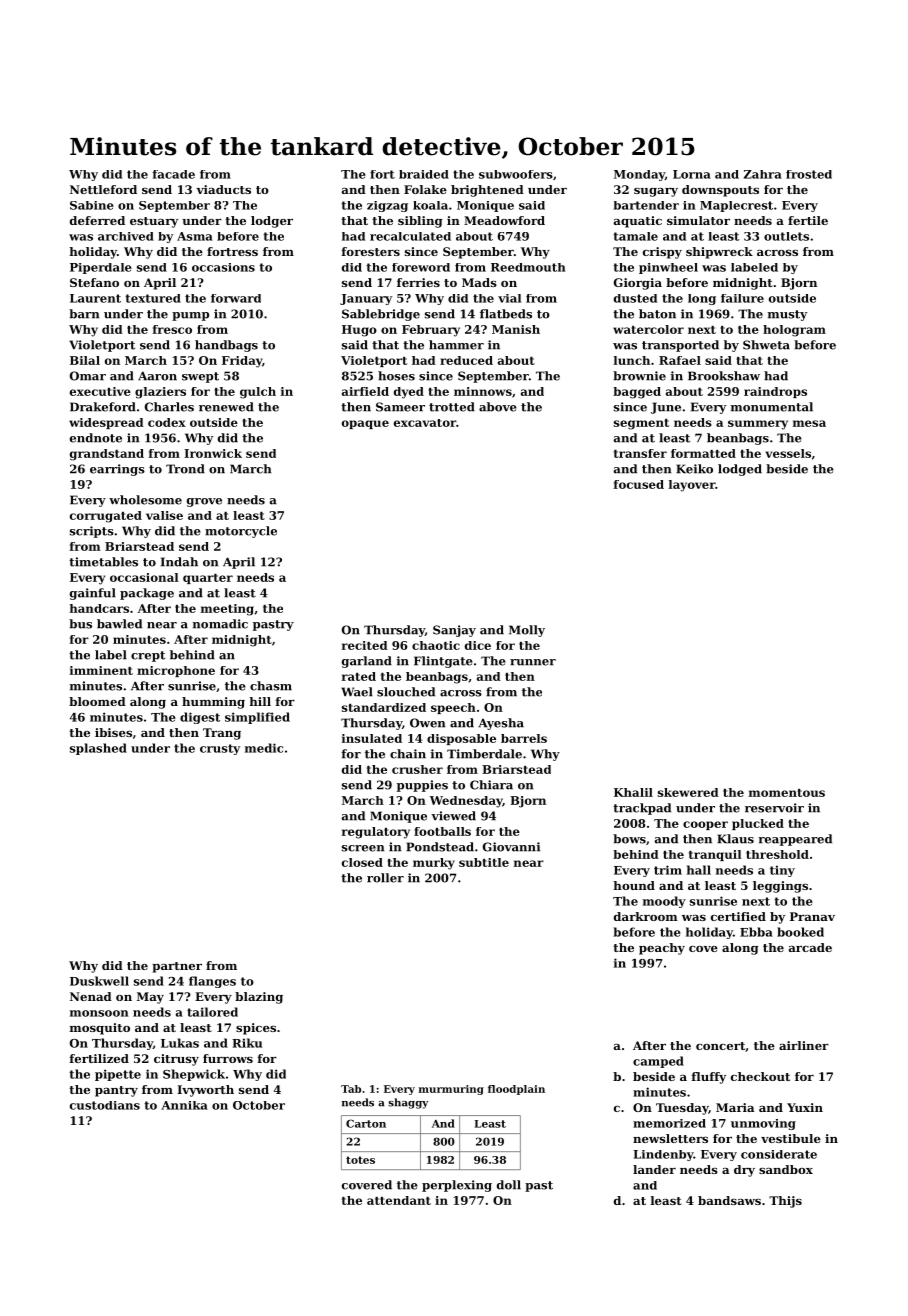 The width and height of the screenshot is (908, 1316). I want to click on fertilized, so click(99, 1058).
